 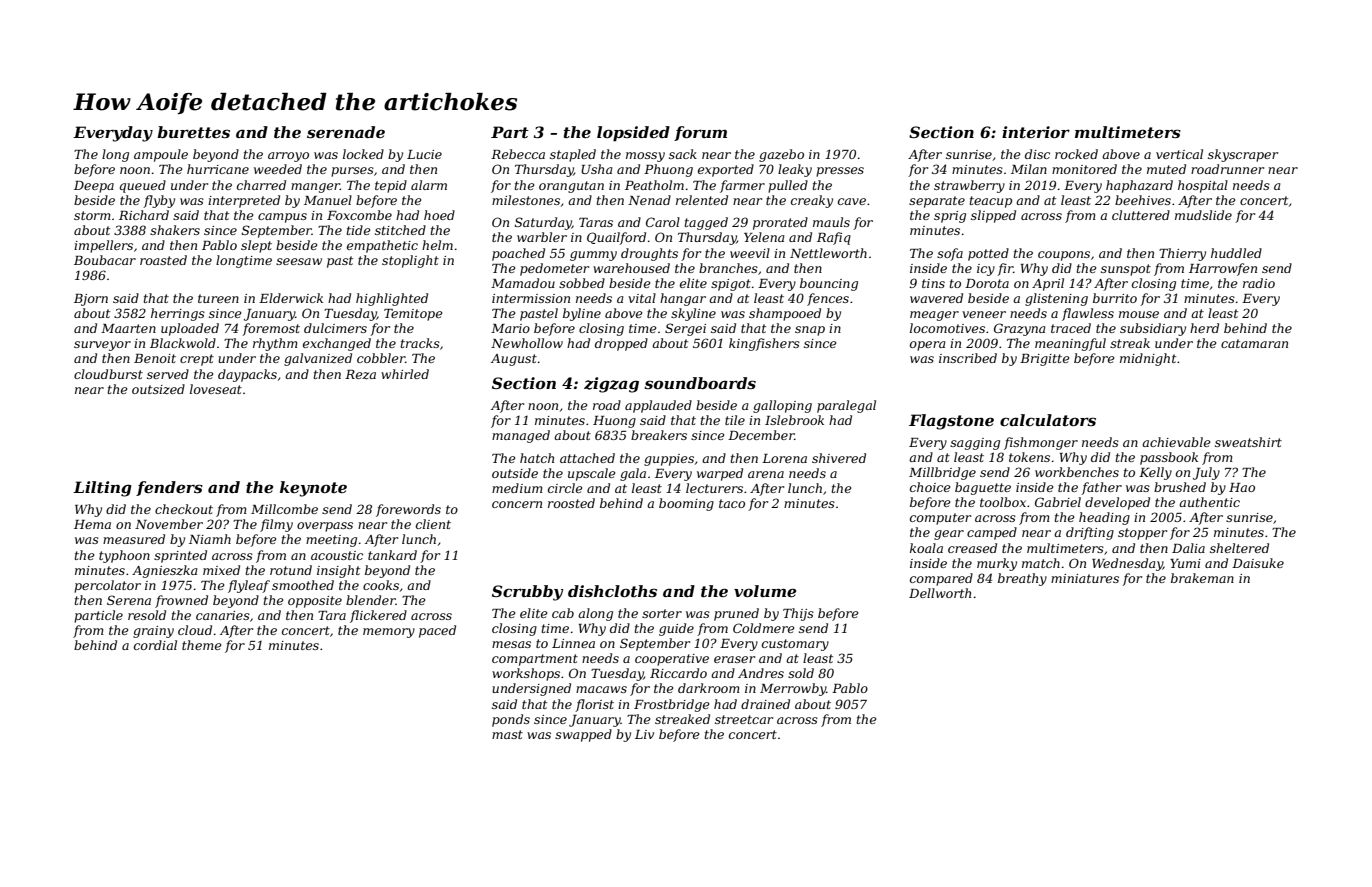 I want to click on sprinted, so click(x=180, y=556).
